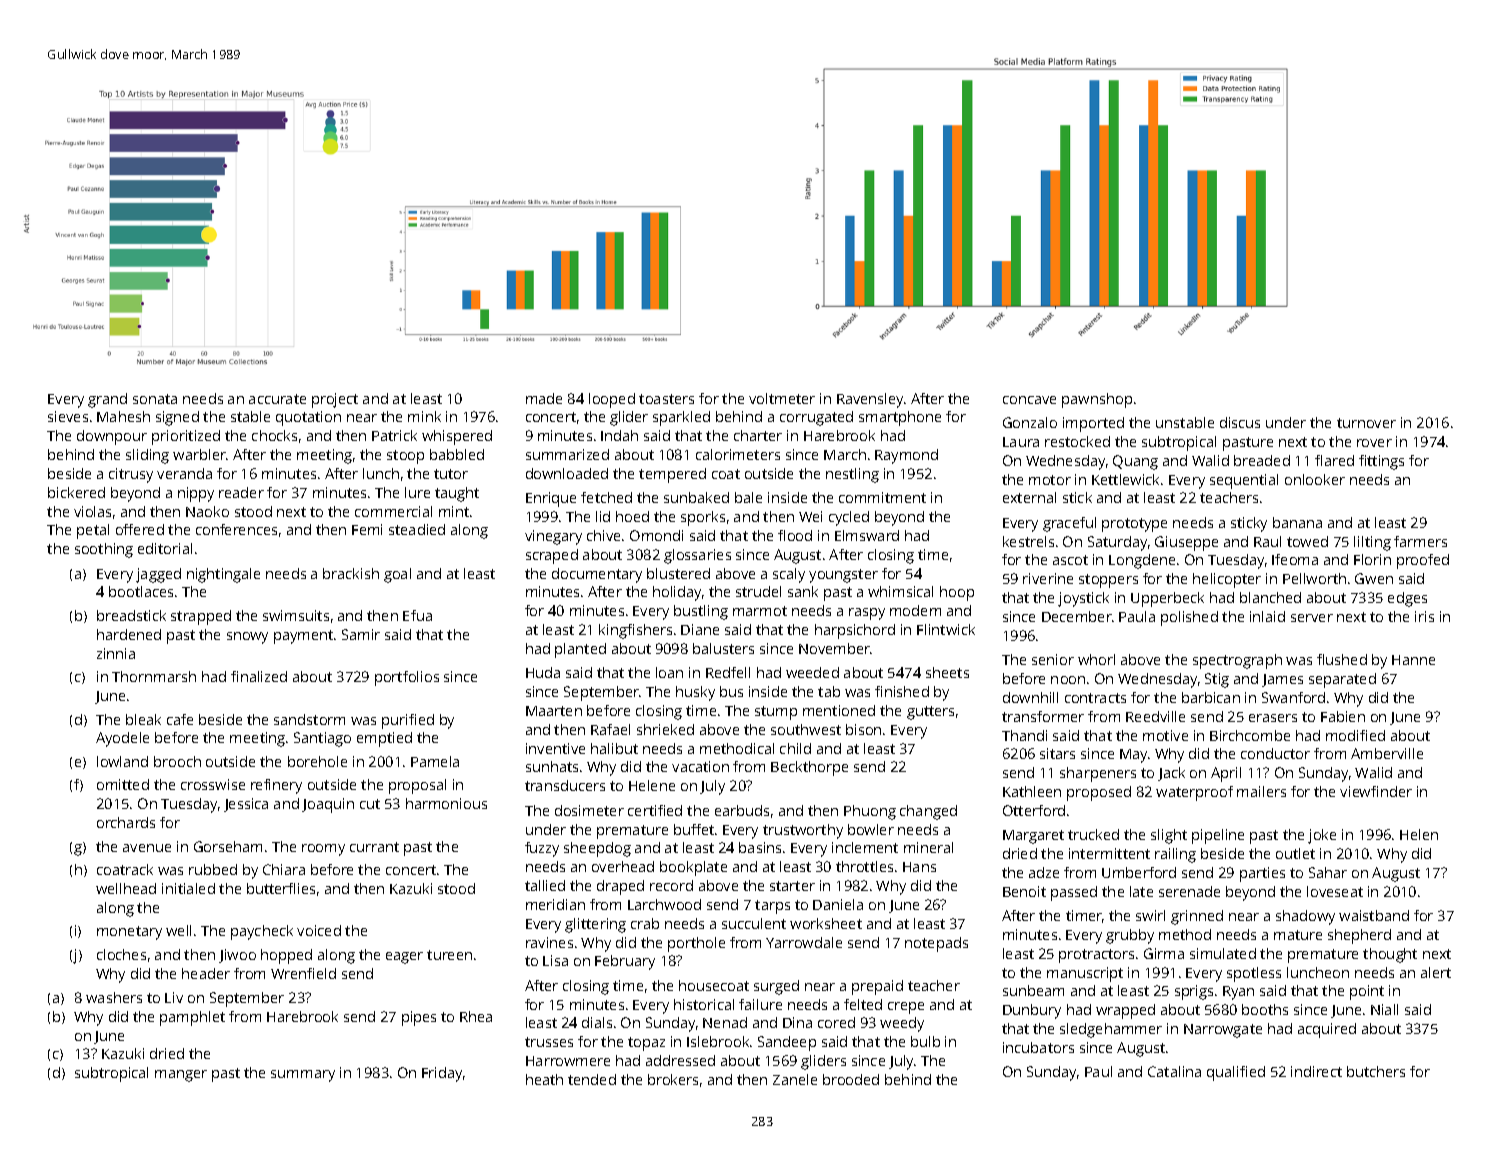  I want to click on voiced, so click(319, 930).
